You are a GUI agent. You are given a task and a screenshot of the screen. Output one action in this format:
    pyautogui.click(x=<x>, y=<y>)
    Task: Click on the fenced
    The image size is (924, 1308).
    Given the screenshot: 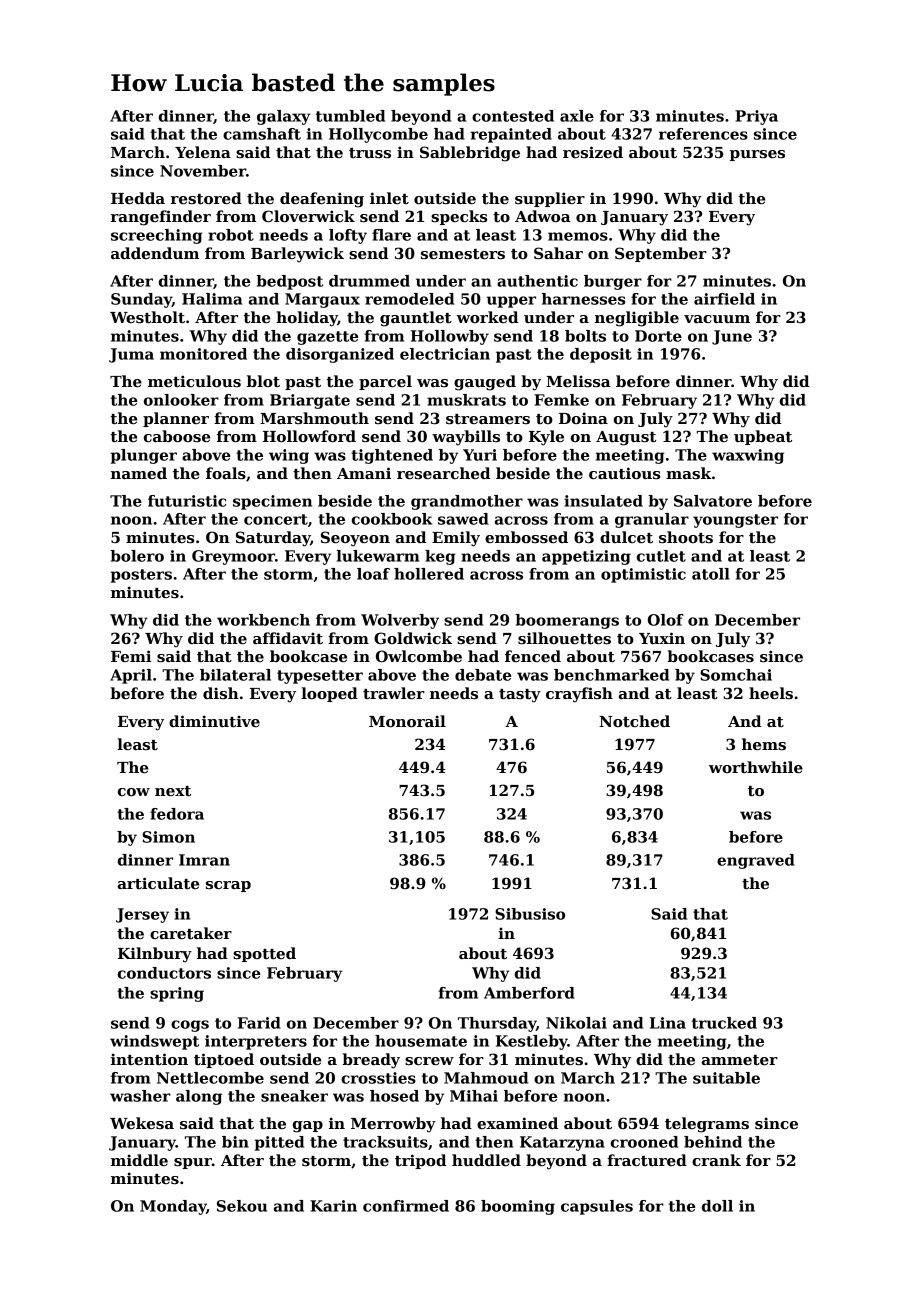 What is the action you would take?
    pyautogui.click(x=533, y=656)
